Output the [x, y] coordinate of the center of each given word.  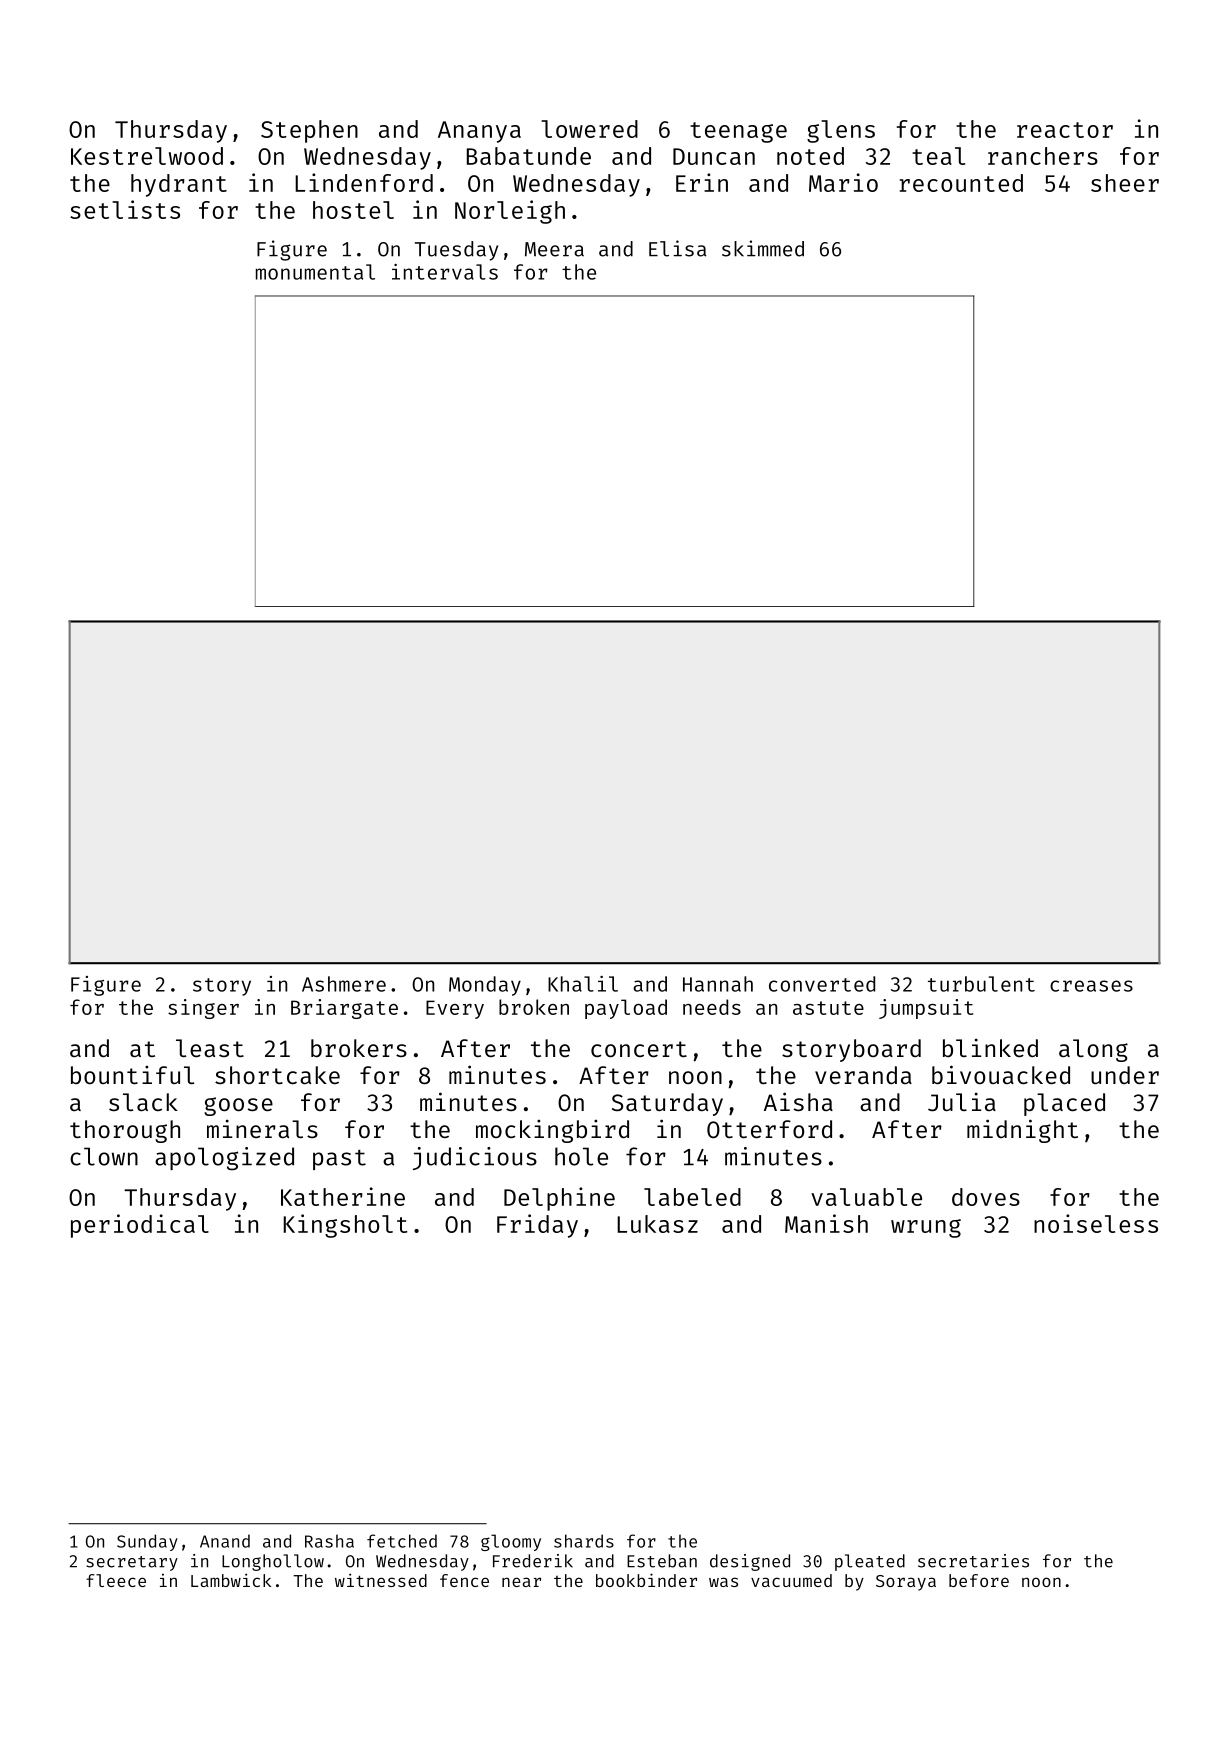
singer [203, 1009]
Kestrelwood [147, 156]
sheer [1125, 183]
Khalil [583, 984]
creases [1091, 986]
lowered [589, 129]
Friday [537, 1226]
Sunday [147, 1542]
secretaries [973, 1561]
